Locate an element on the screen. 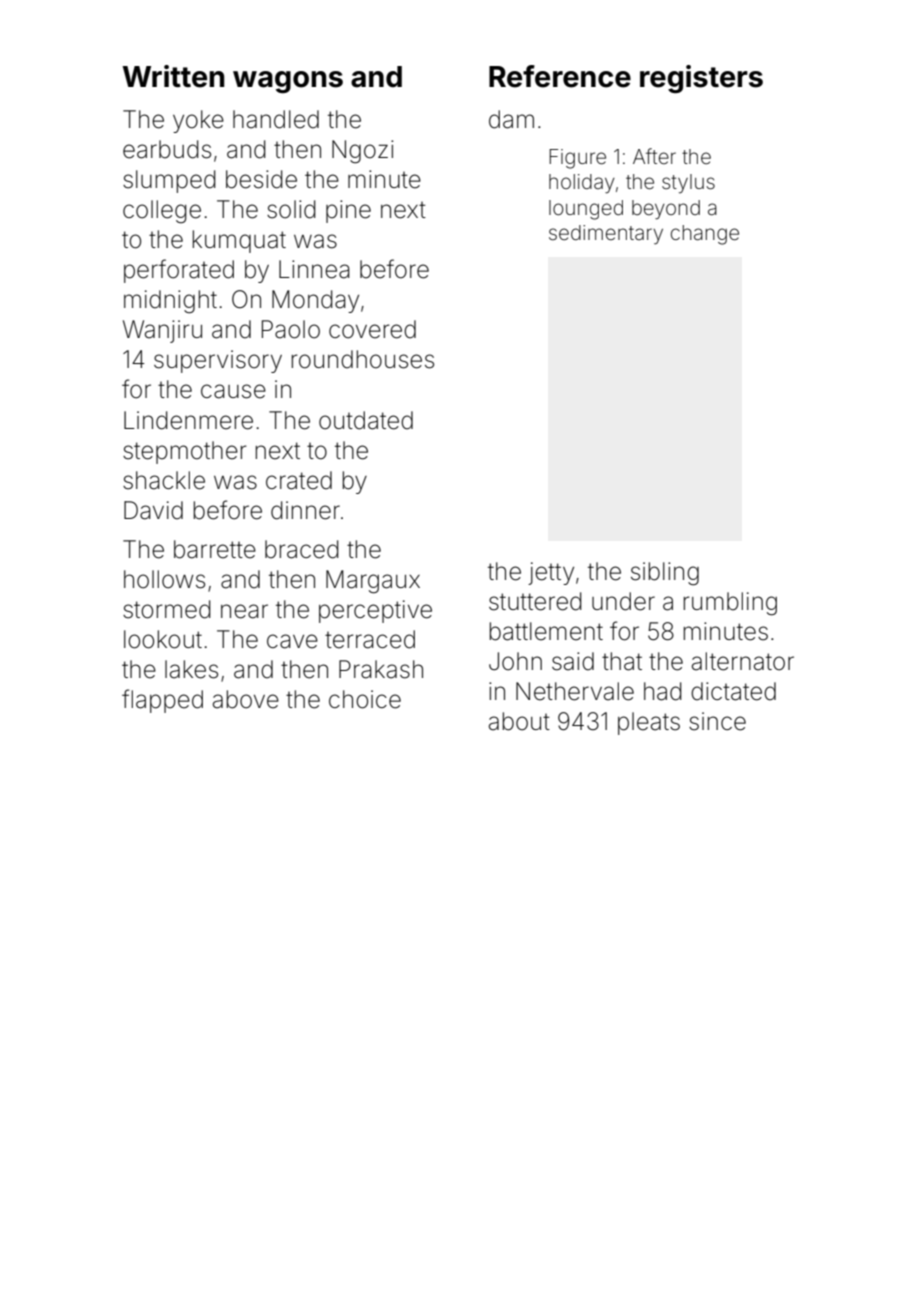 Image resolution: width=924 pixels, height=1311 pixels. midnight is located at coordinates (170, 301).
